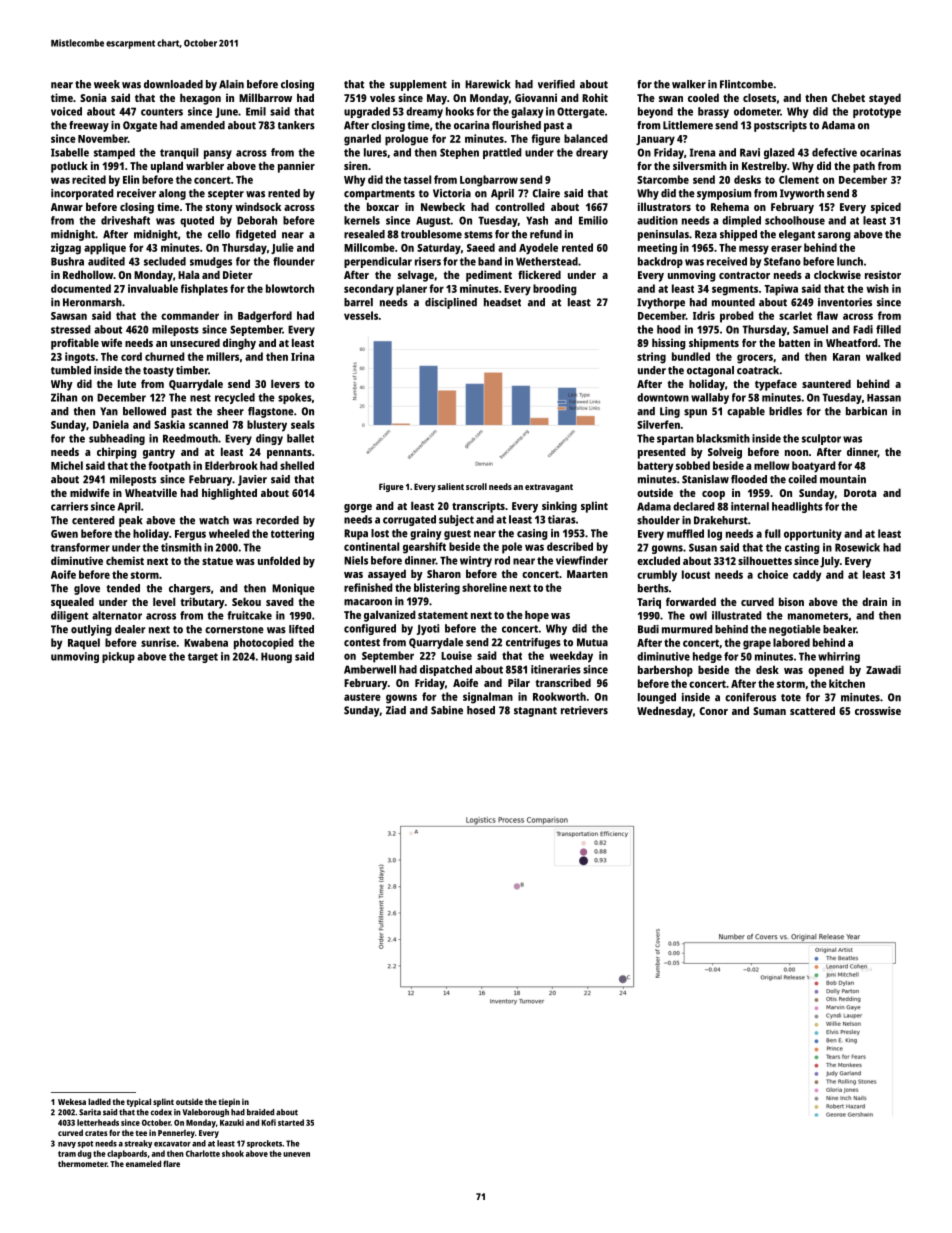  What do you see at coordinates (93, 97) in the screenshot?
I see `Sonia` at bounding box center [93, 97].
